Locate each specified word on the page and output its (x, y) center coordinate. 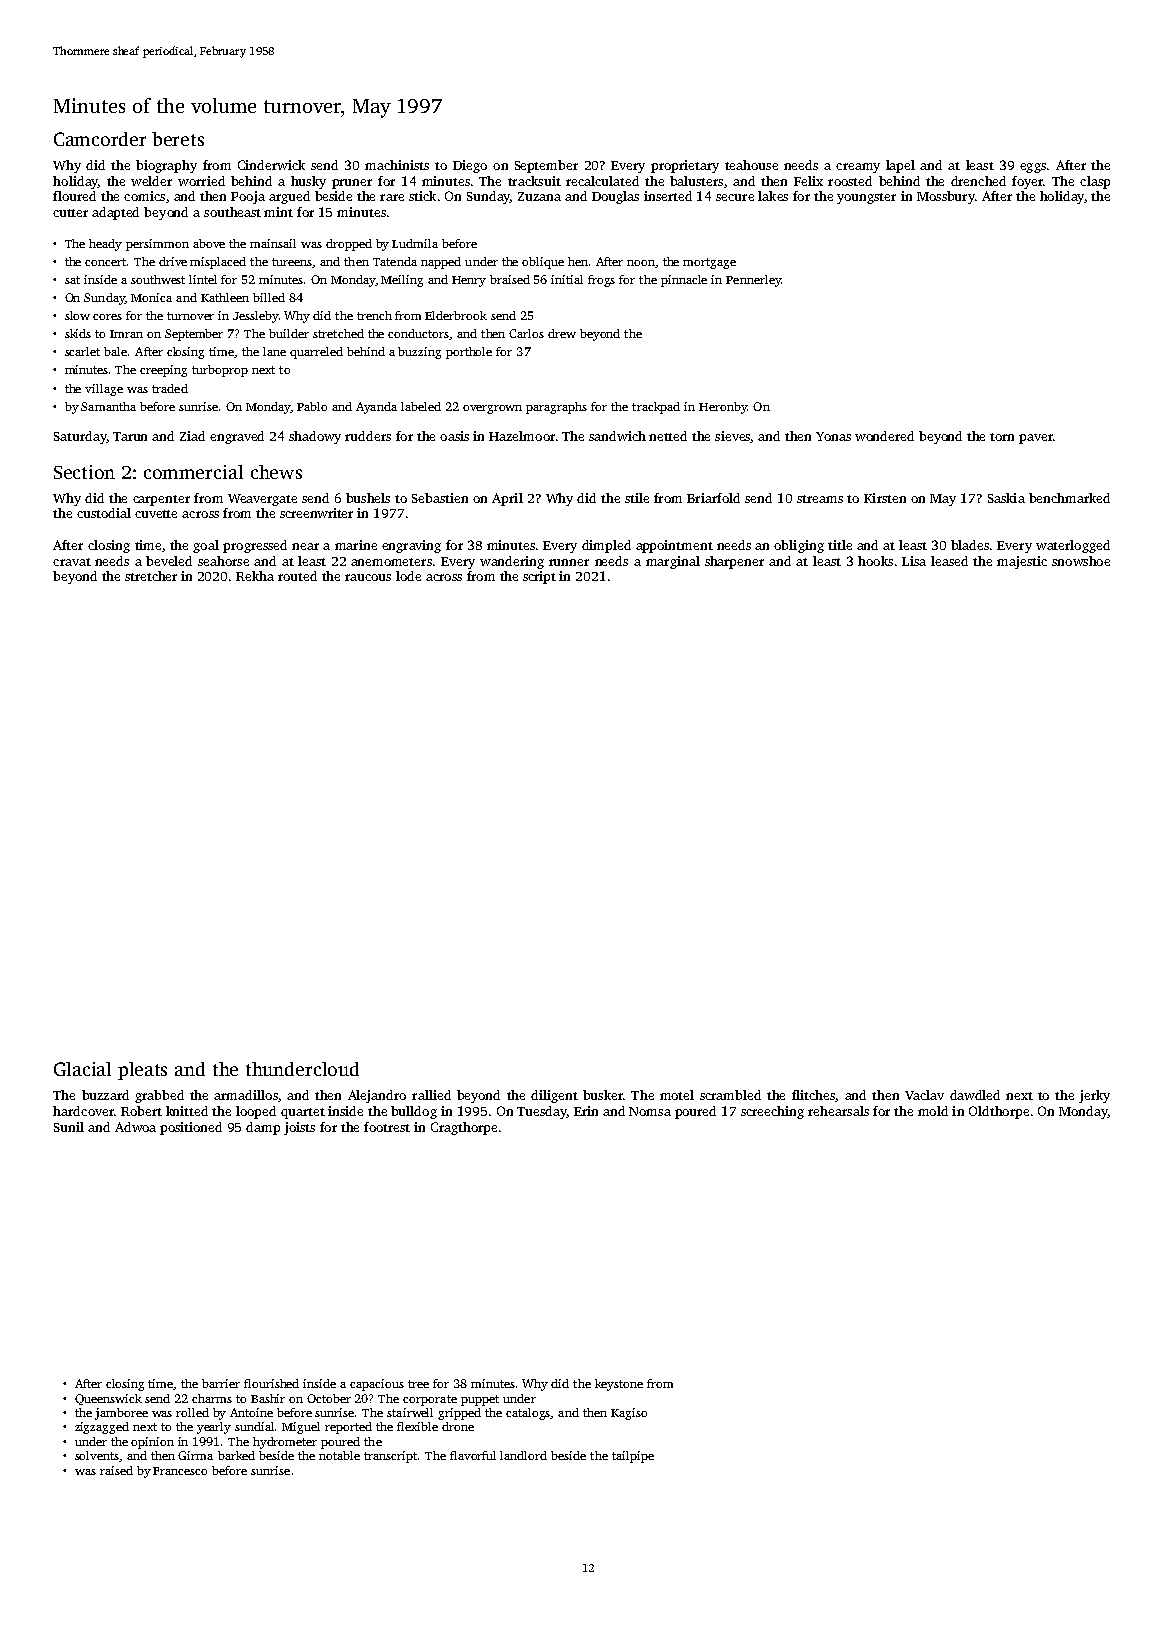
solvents (97, 1455)
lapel (900, 166)
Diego (470, 166)
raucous (368, 577)
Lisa (914, 561)
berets (178, 139)
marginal (673, 562)
